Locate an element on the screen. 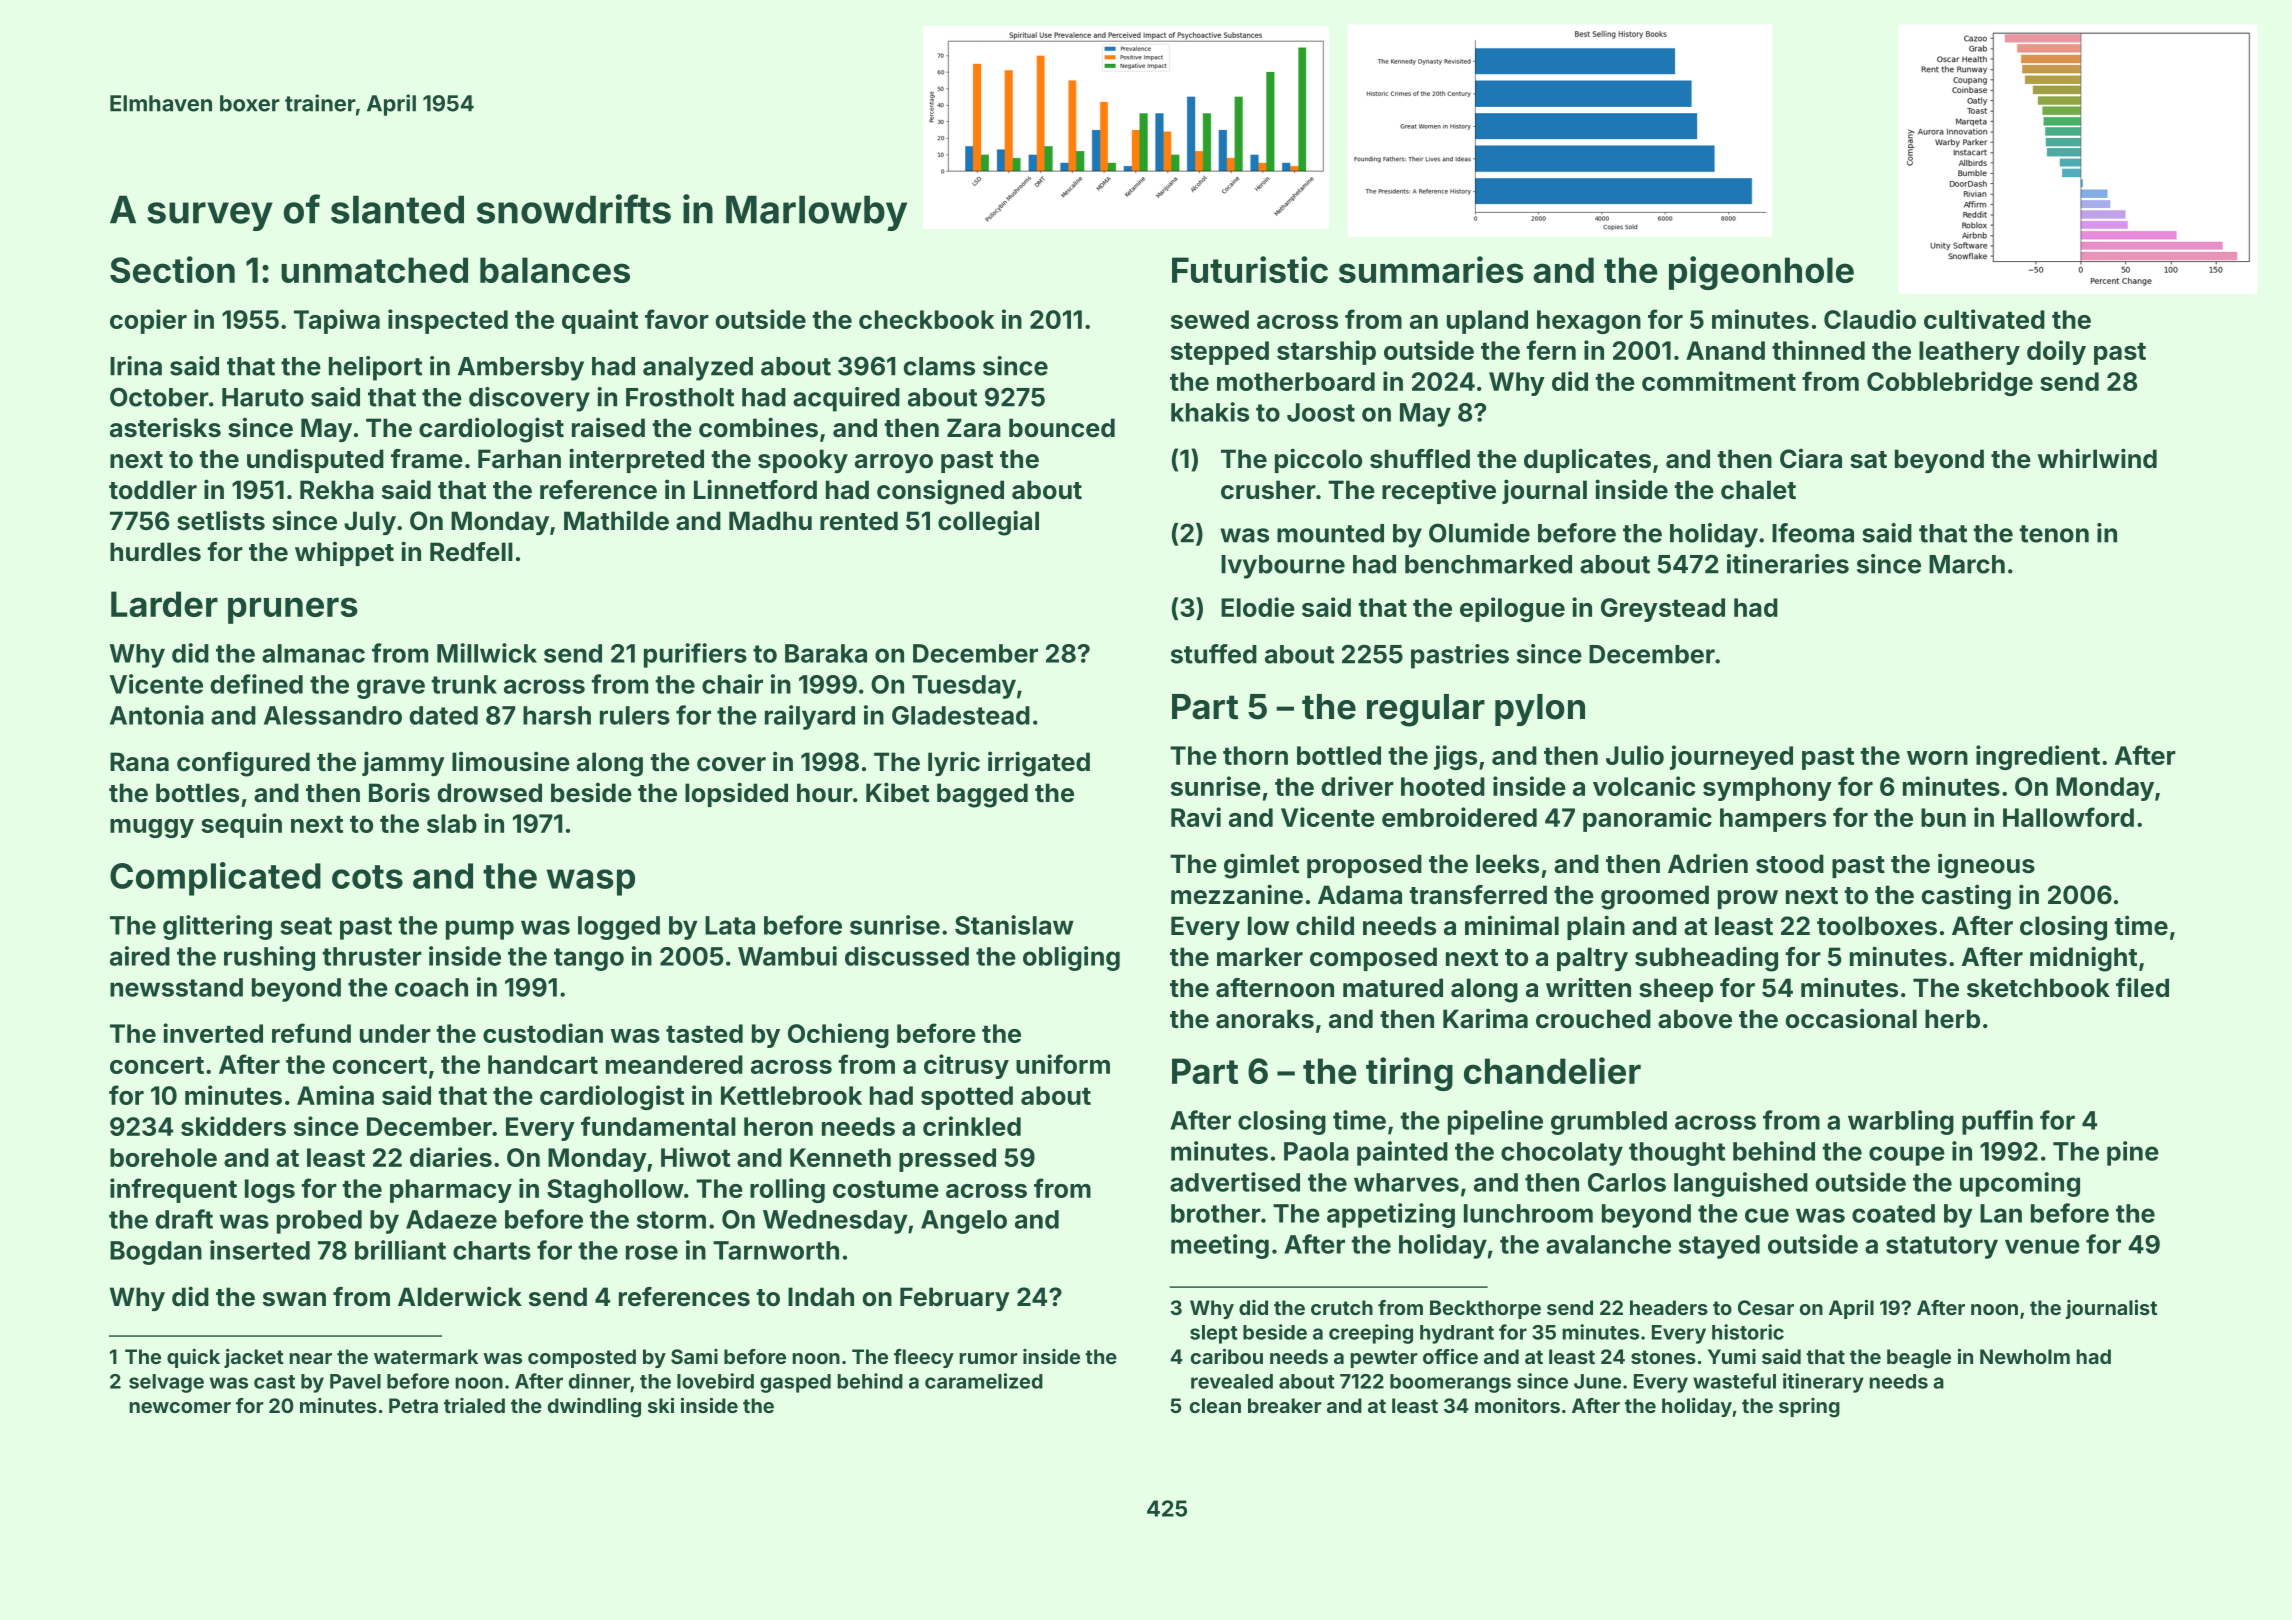 The image size is (2292, 1620). plain is located at coordinates (1596, 927).
